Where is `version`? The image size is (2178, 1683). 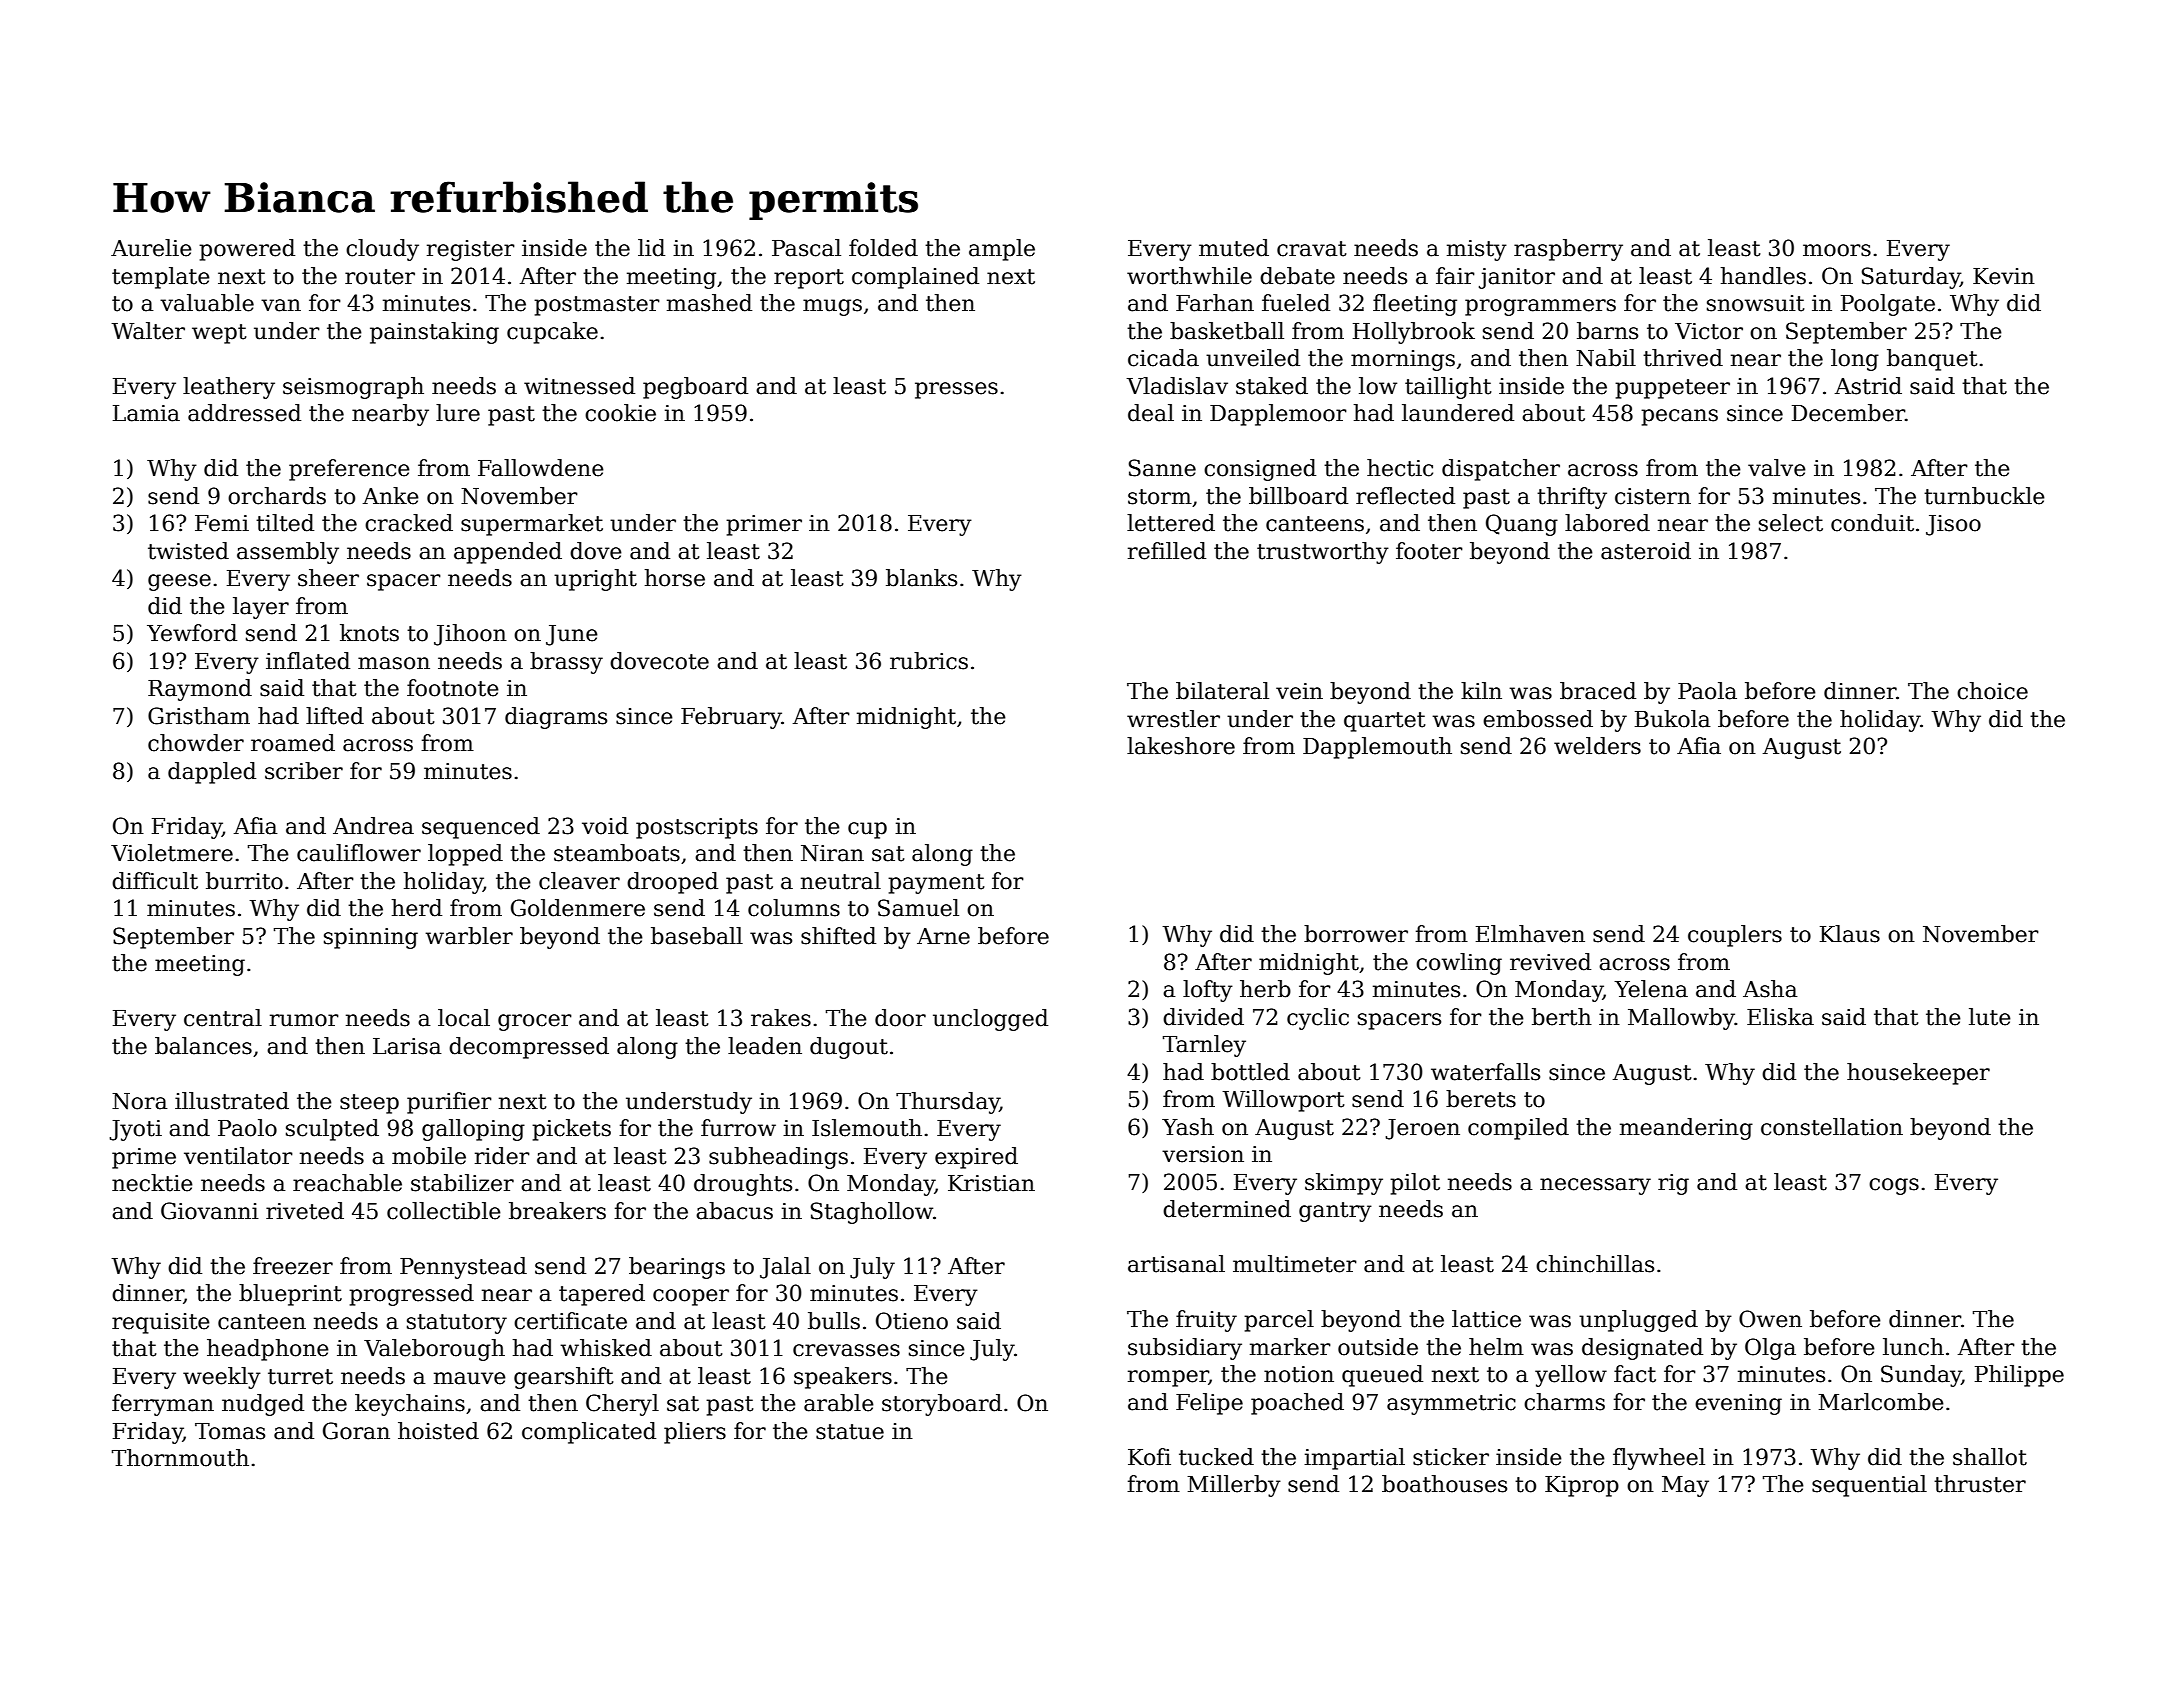
version is located at coordinates (1203, 1154).
